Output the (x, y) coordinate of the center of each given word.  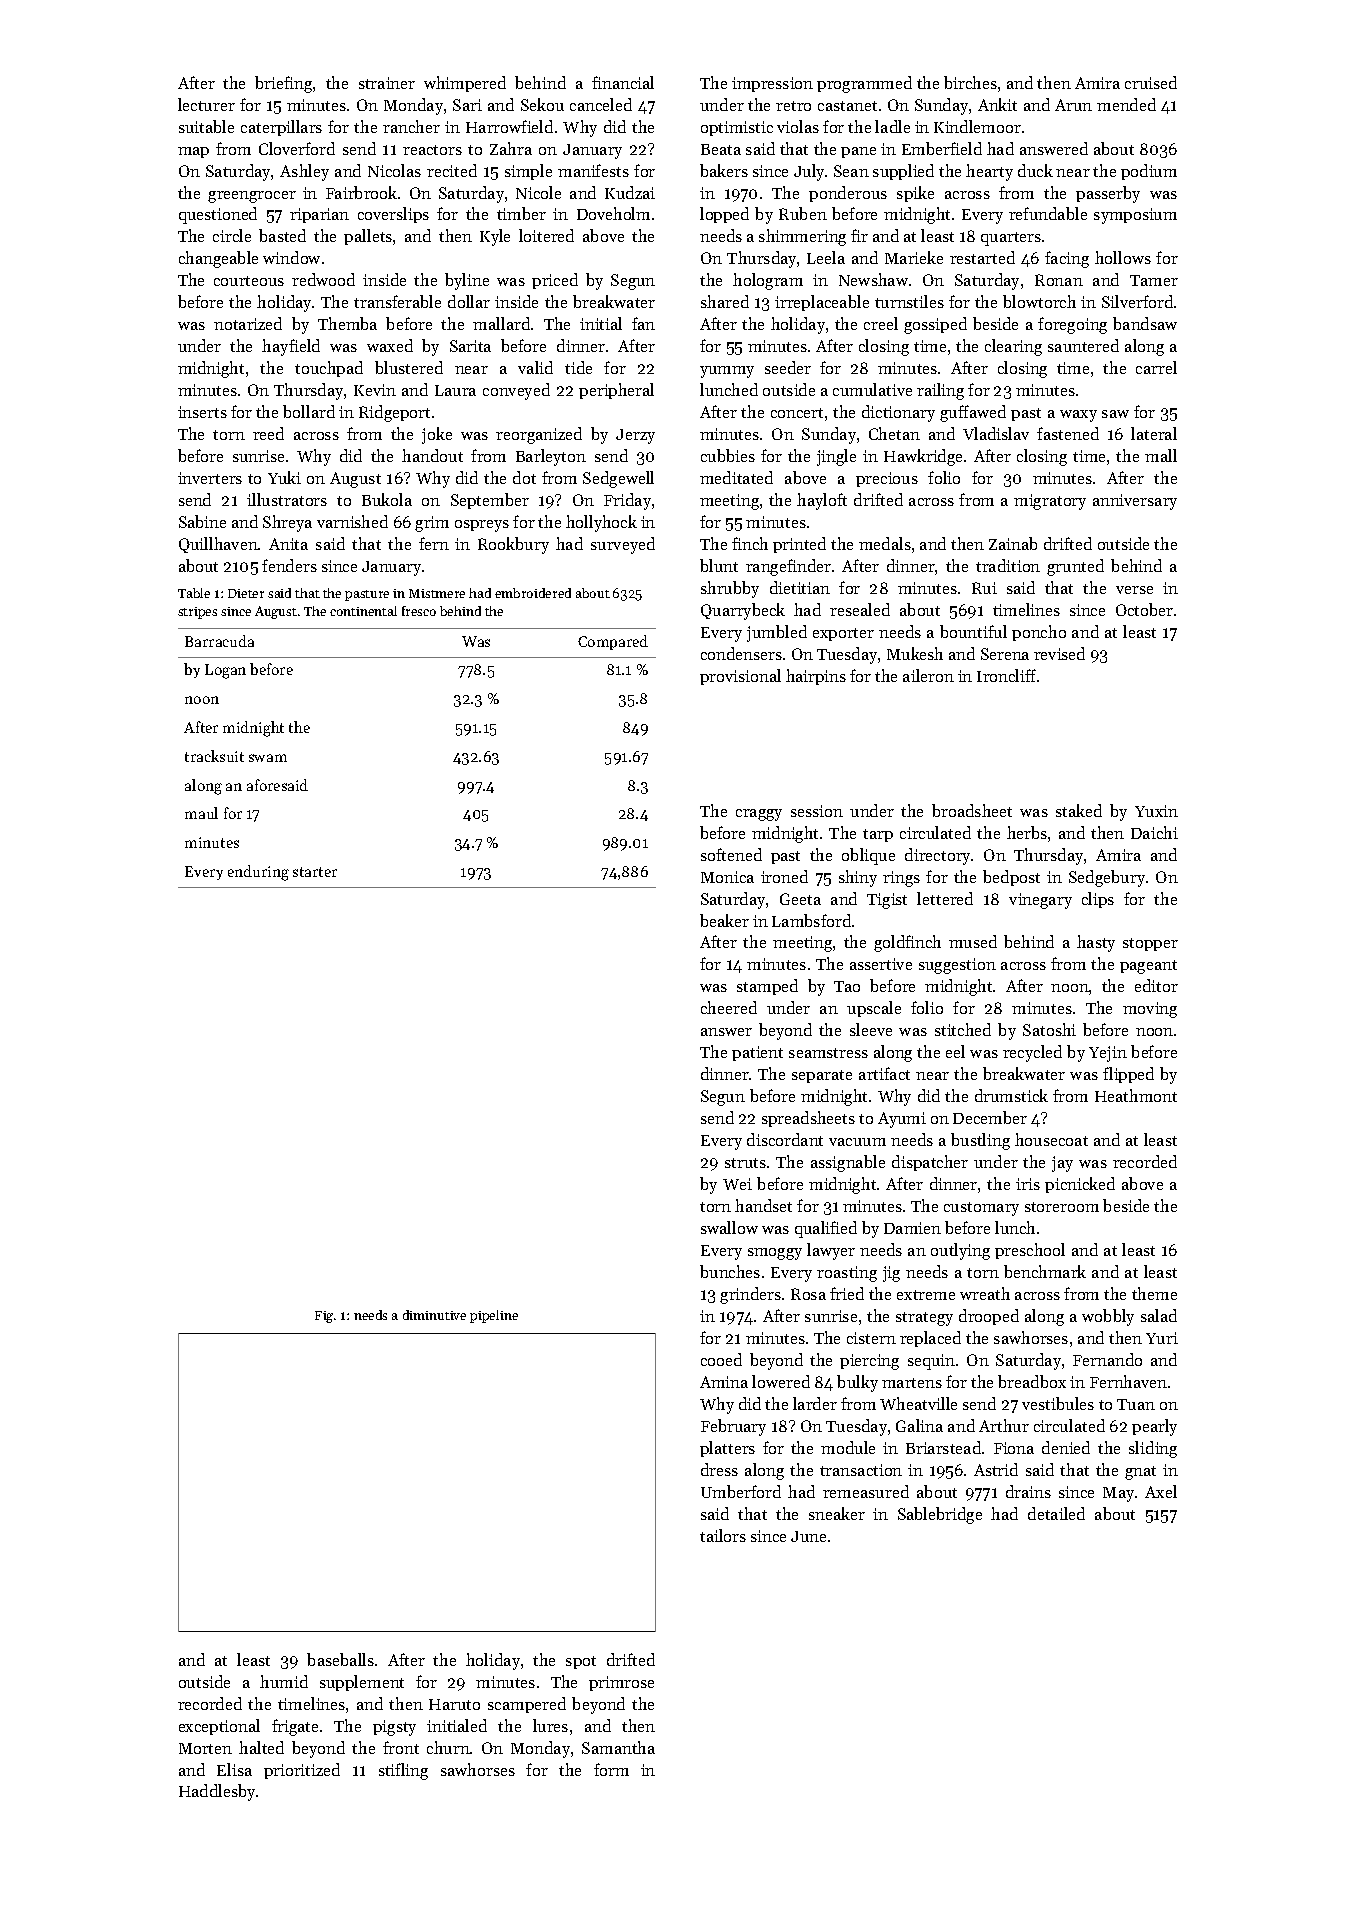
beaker (724, 920)
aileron (928, 675)
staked (1079, 810)
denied (1066, 1447)
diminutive (434, 1315)
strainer (387, 83)
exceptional (219, 1727)
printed (799, 545)
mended (1126, 104)
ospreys (482, 526)
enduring (258, 873)
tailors (723, 1535)
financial (623, 82)
